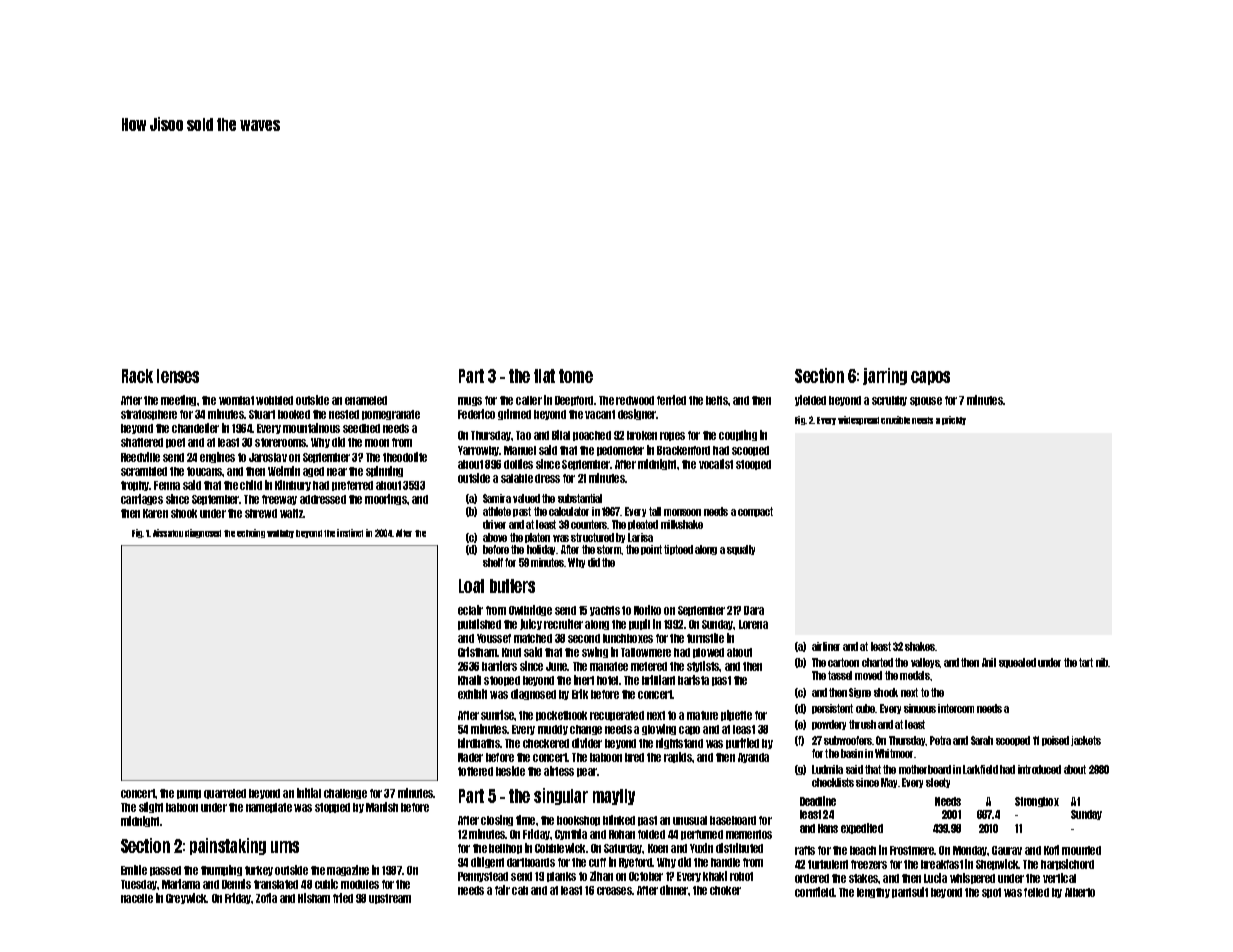  What do you see at coordinates (576, 376) in the screenshot?
I see `tome` at bounding box center [576, 376].
